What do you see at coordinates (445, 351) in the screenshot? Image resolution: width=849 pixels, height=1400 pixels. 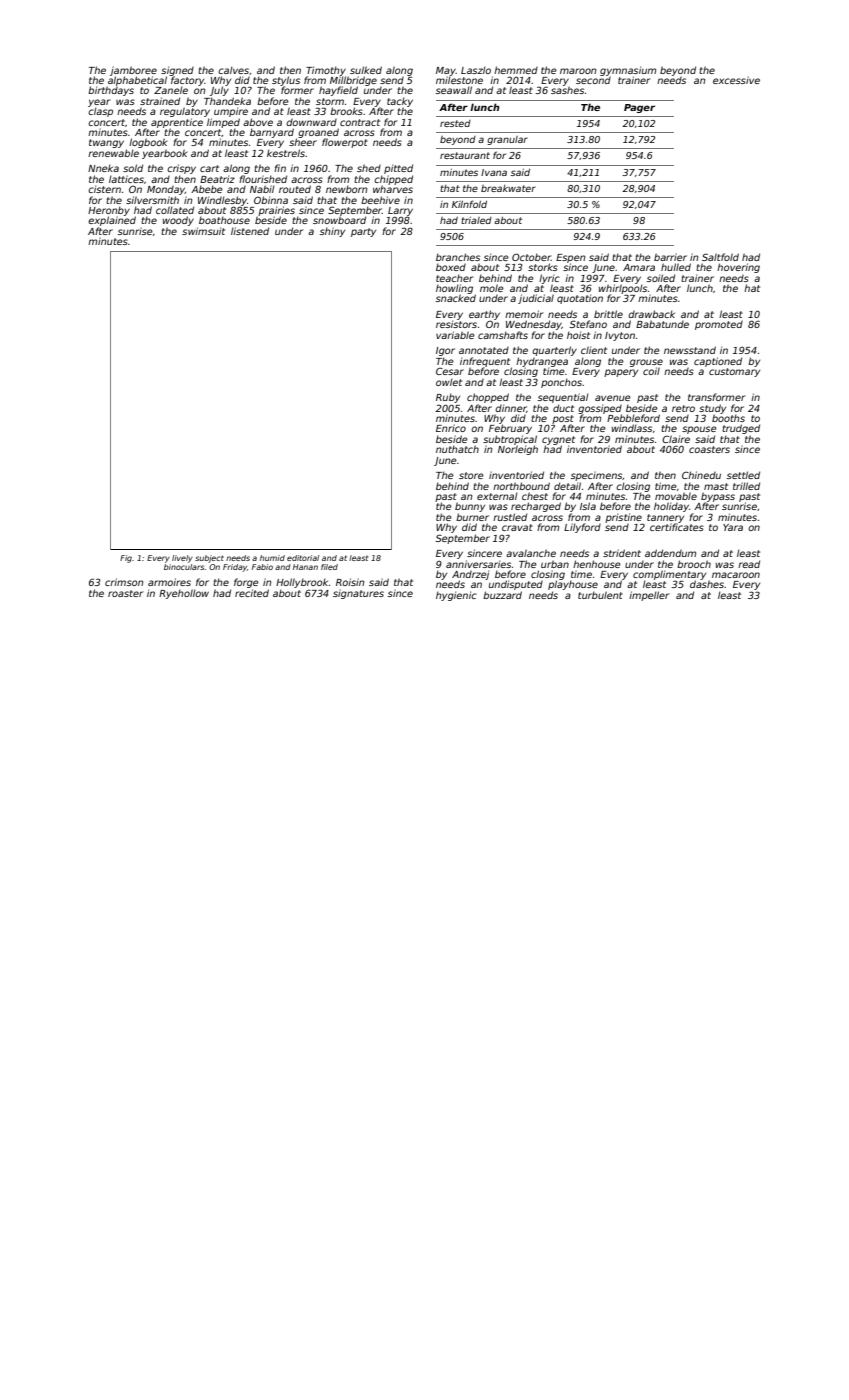 I see `Igor` at bounding box center [445, 351].
